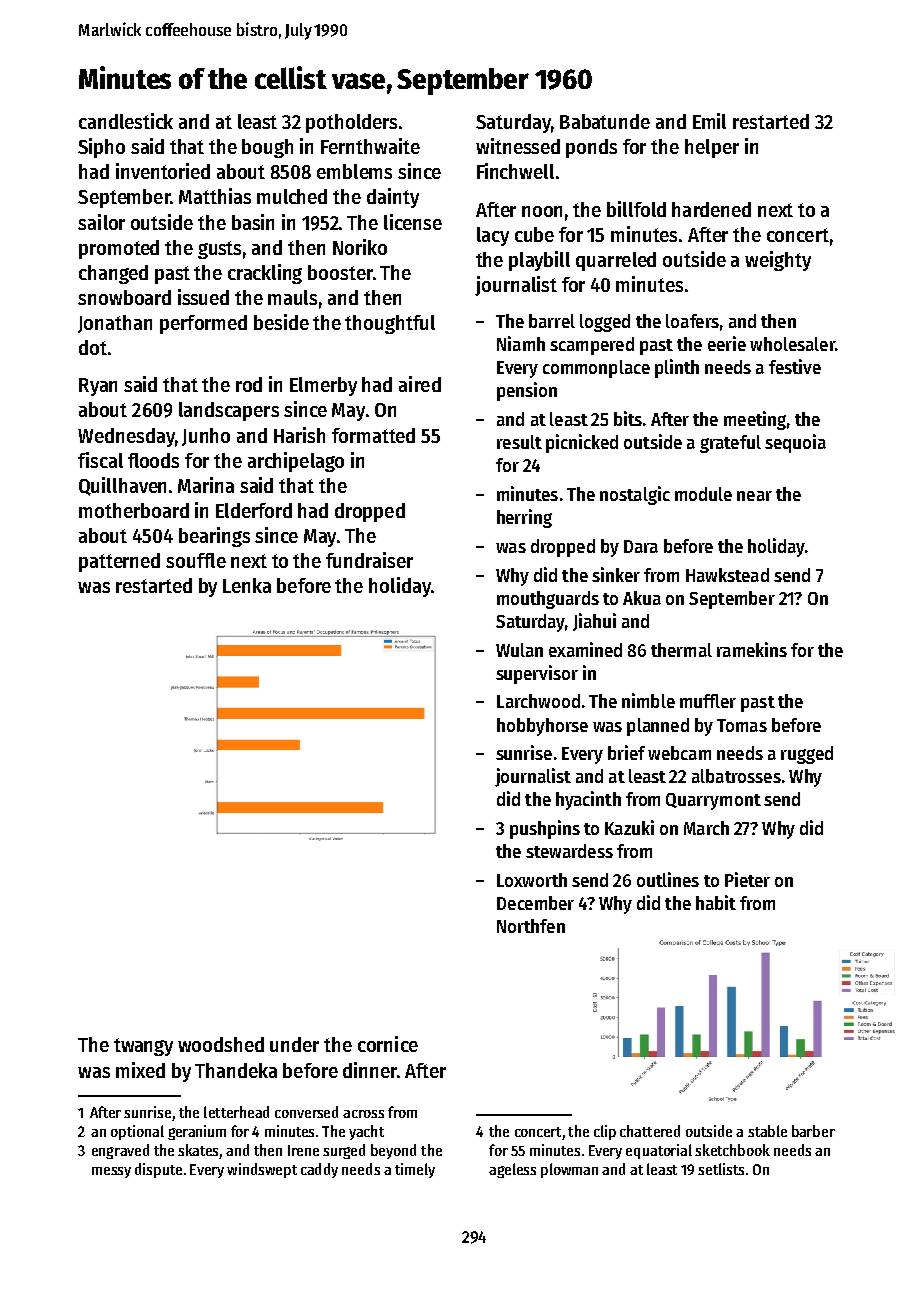 The width and height of the screenshot is (924, 1311). What do you see at coordinates (795, 443) in the screenshot?
I see `sequoia` at bounding box center [795, 443].
